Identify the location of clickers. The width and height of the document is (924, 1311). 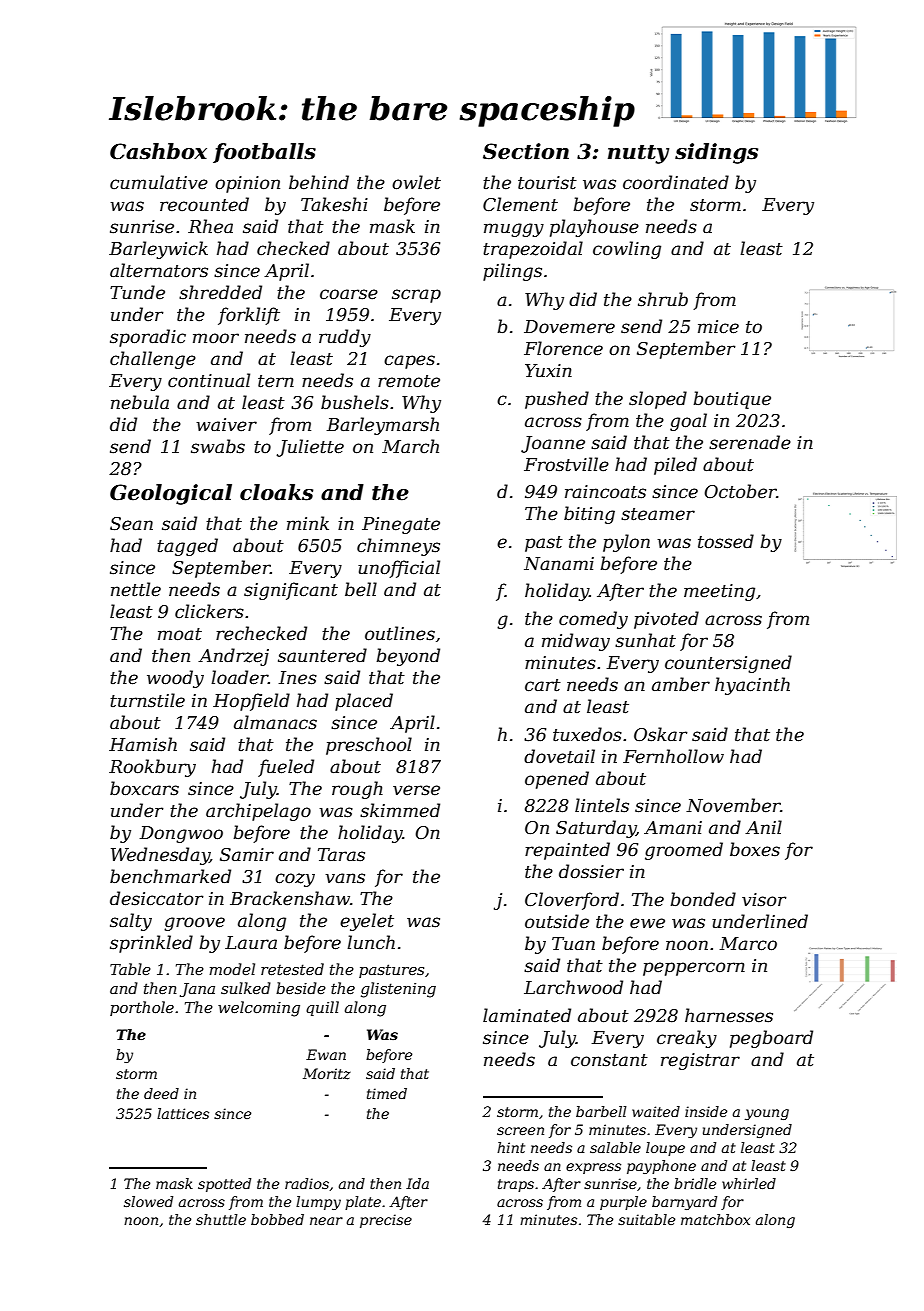
(209, 611).
